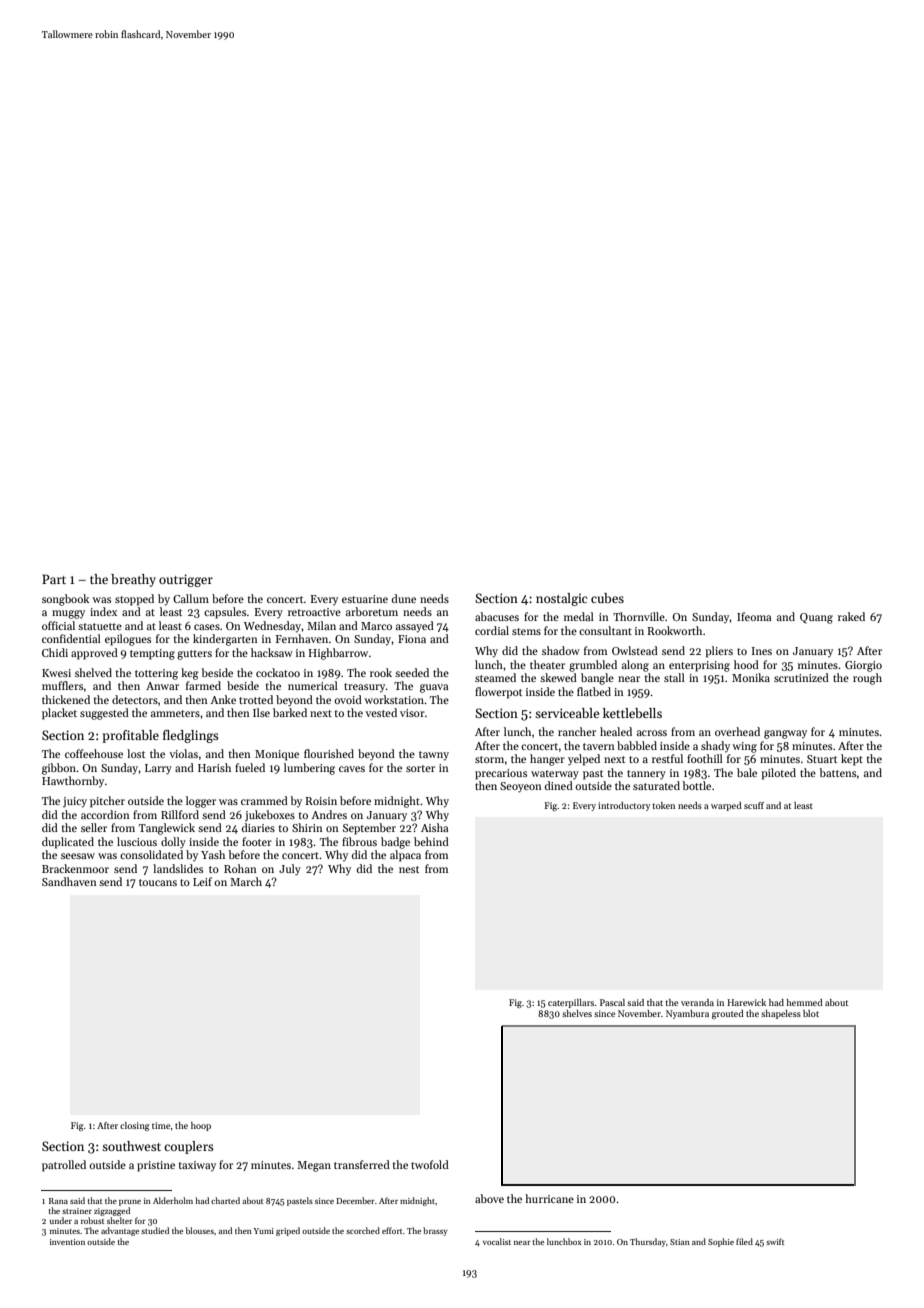 The width and height of the screenshot is (924, 1308). I want to click on nostalgic, so click(561, 599).
